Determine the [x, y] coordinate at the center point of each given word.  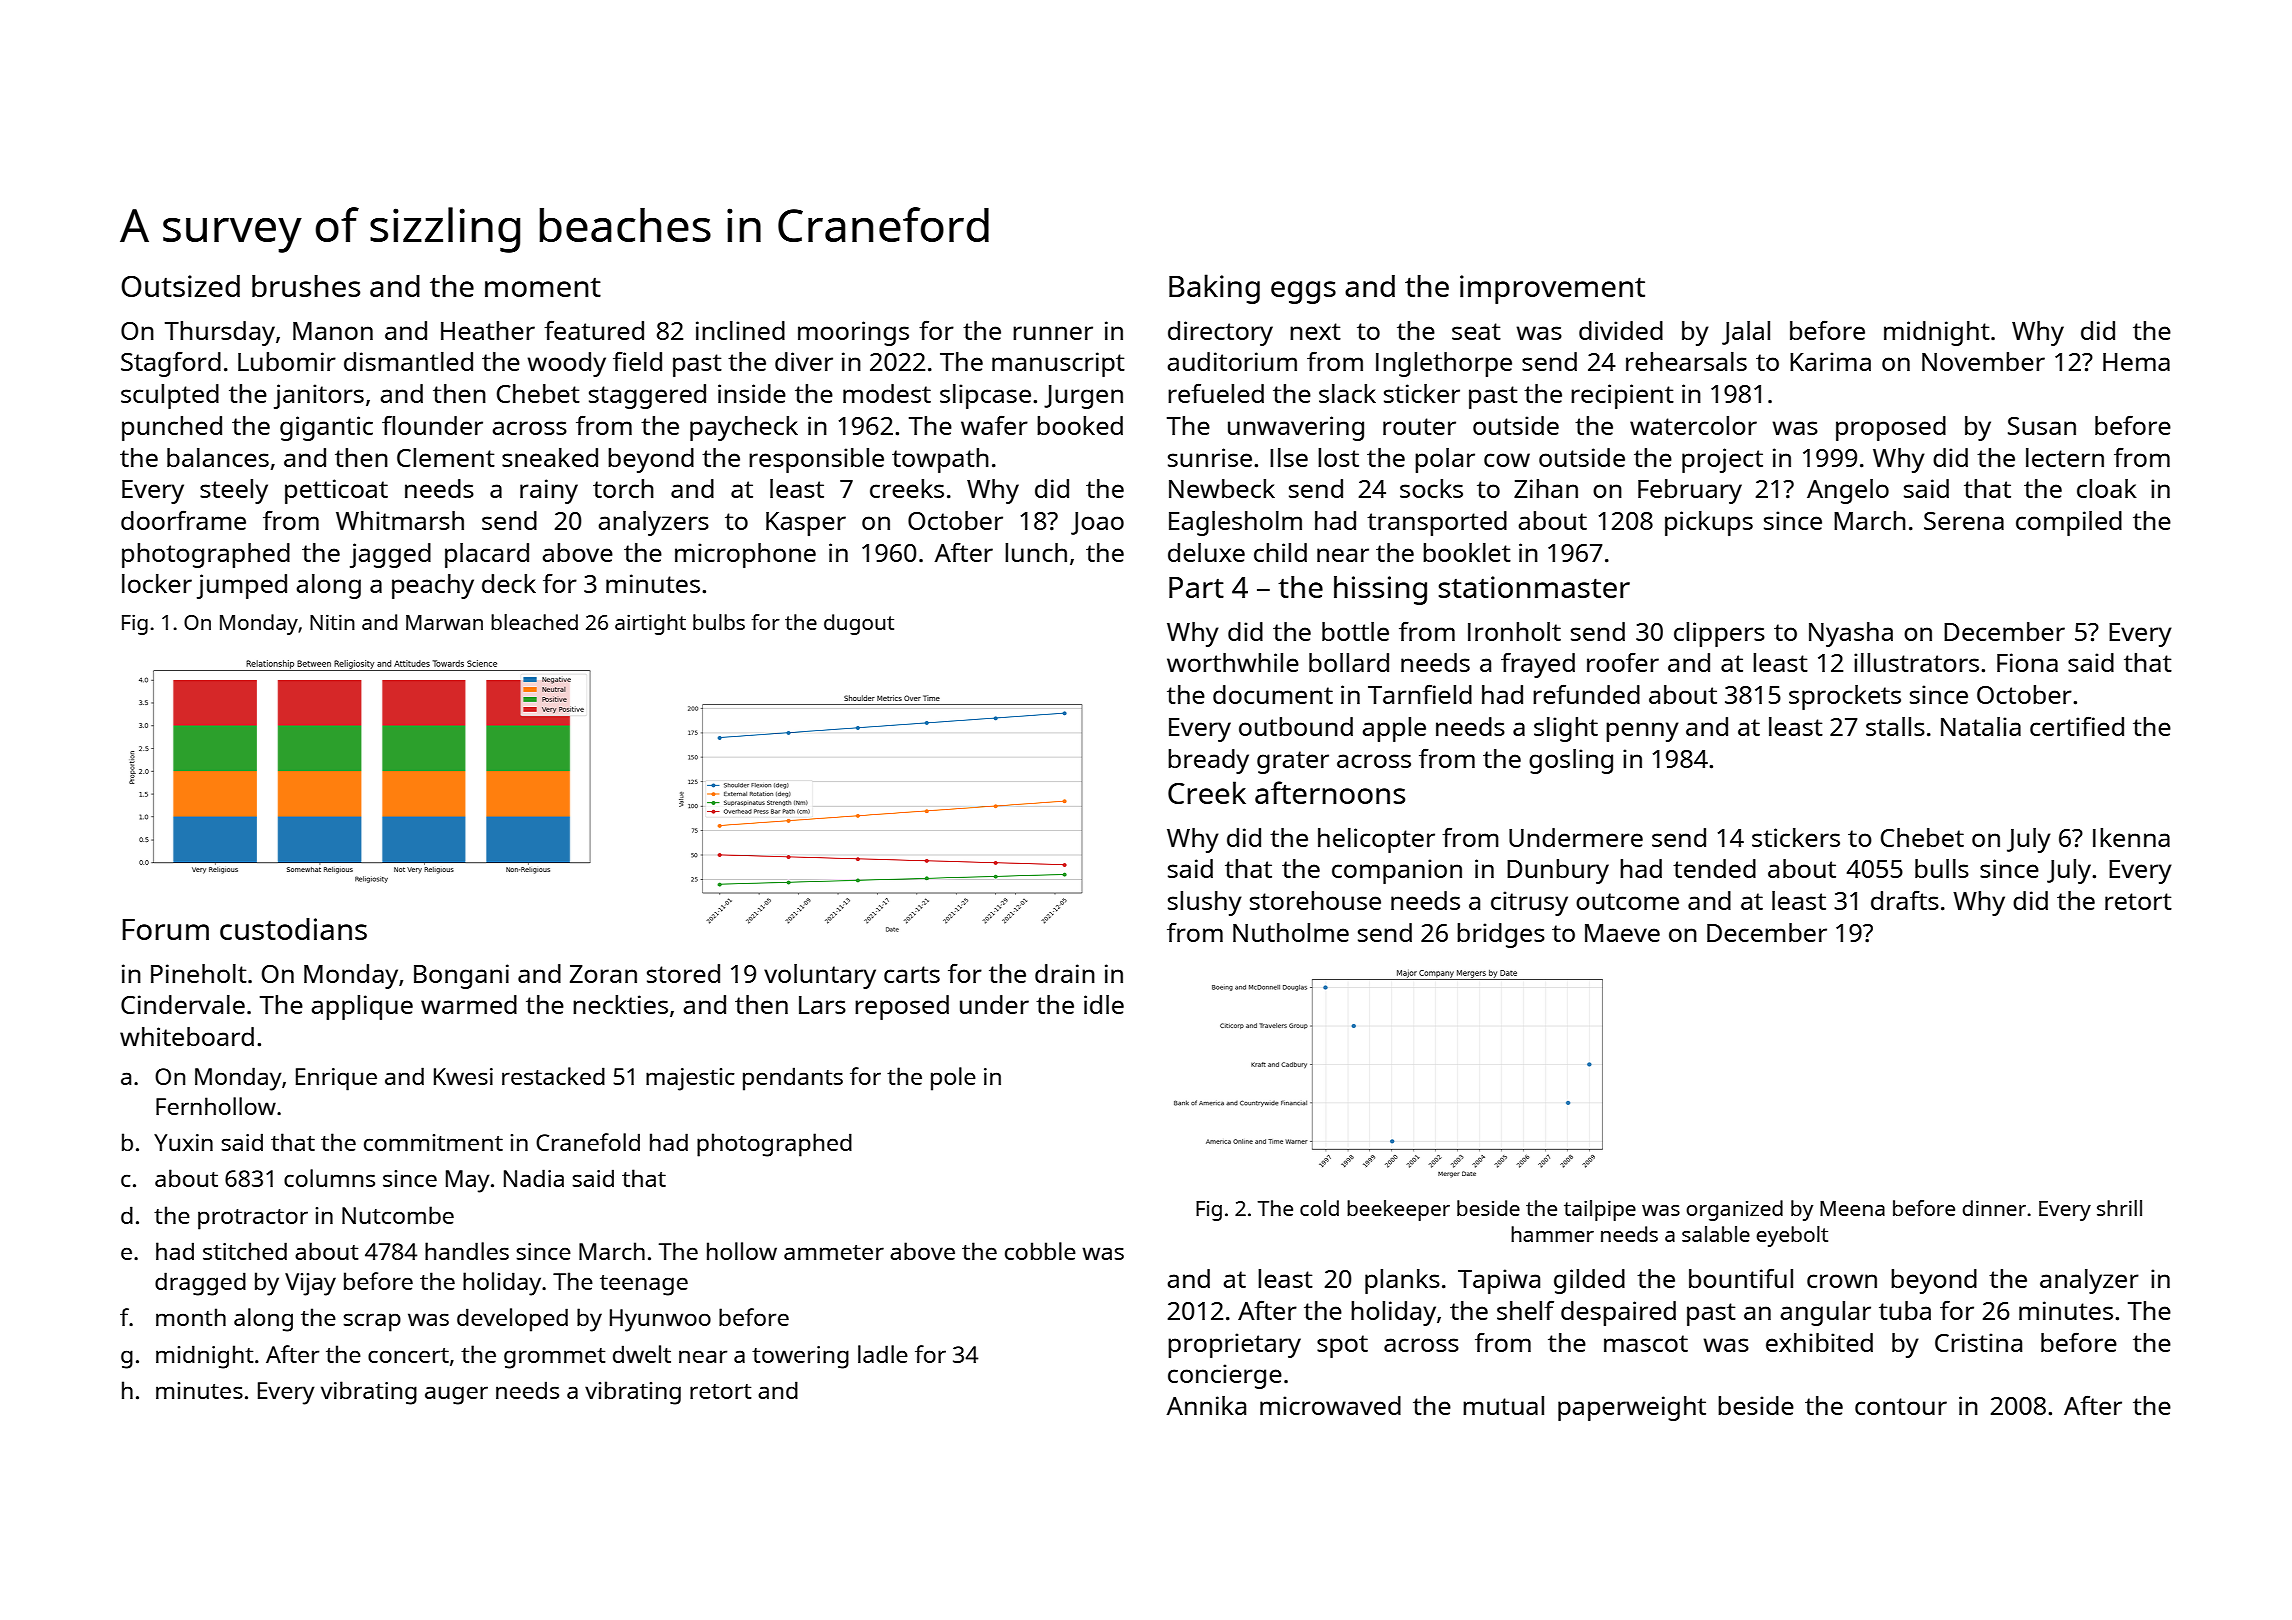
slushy [1205, 903]
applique [362, 1007]
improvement [1552, 289]
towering [800, 1357]
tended [1714, 868]
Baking [1214, 289]
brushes [306, 286]
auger [456, 1395]
